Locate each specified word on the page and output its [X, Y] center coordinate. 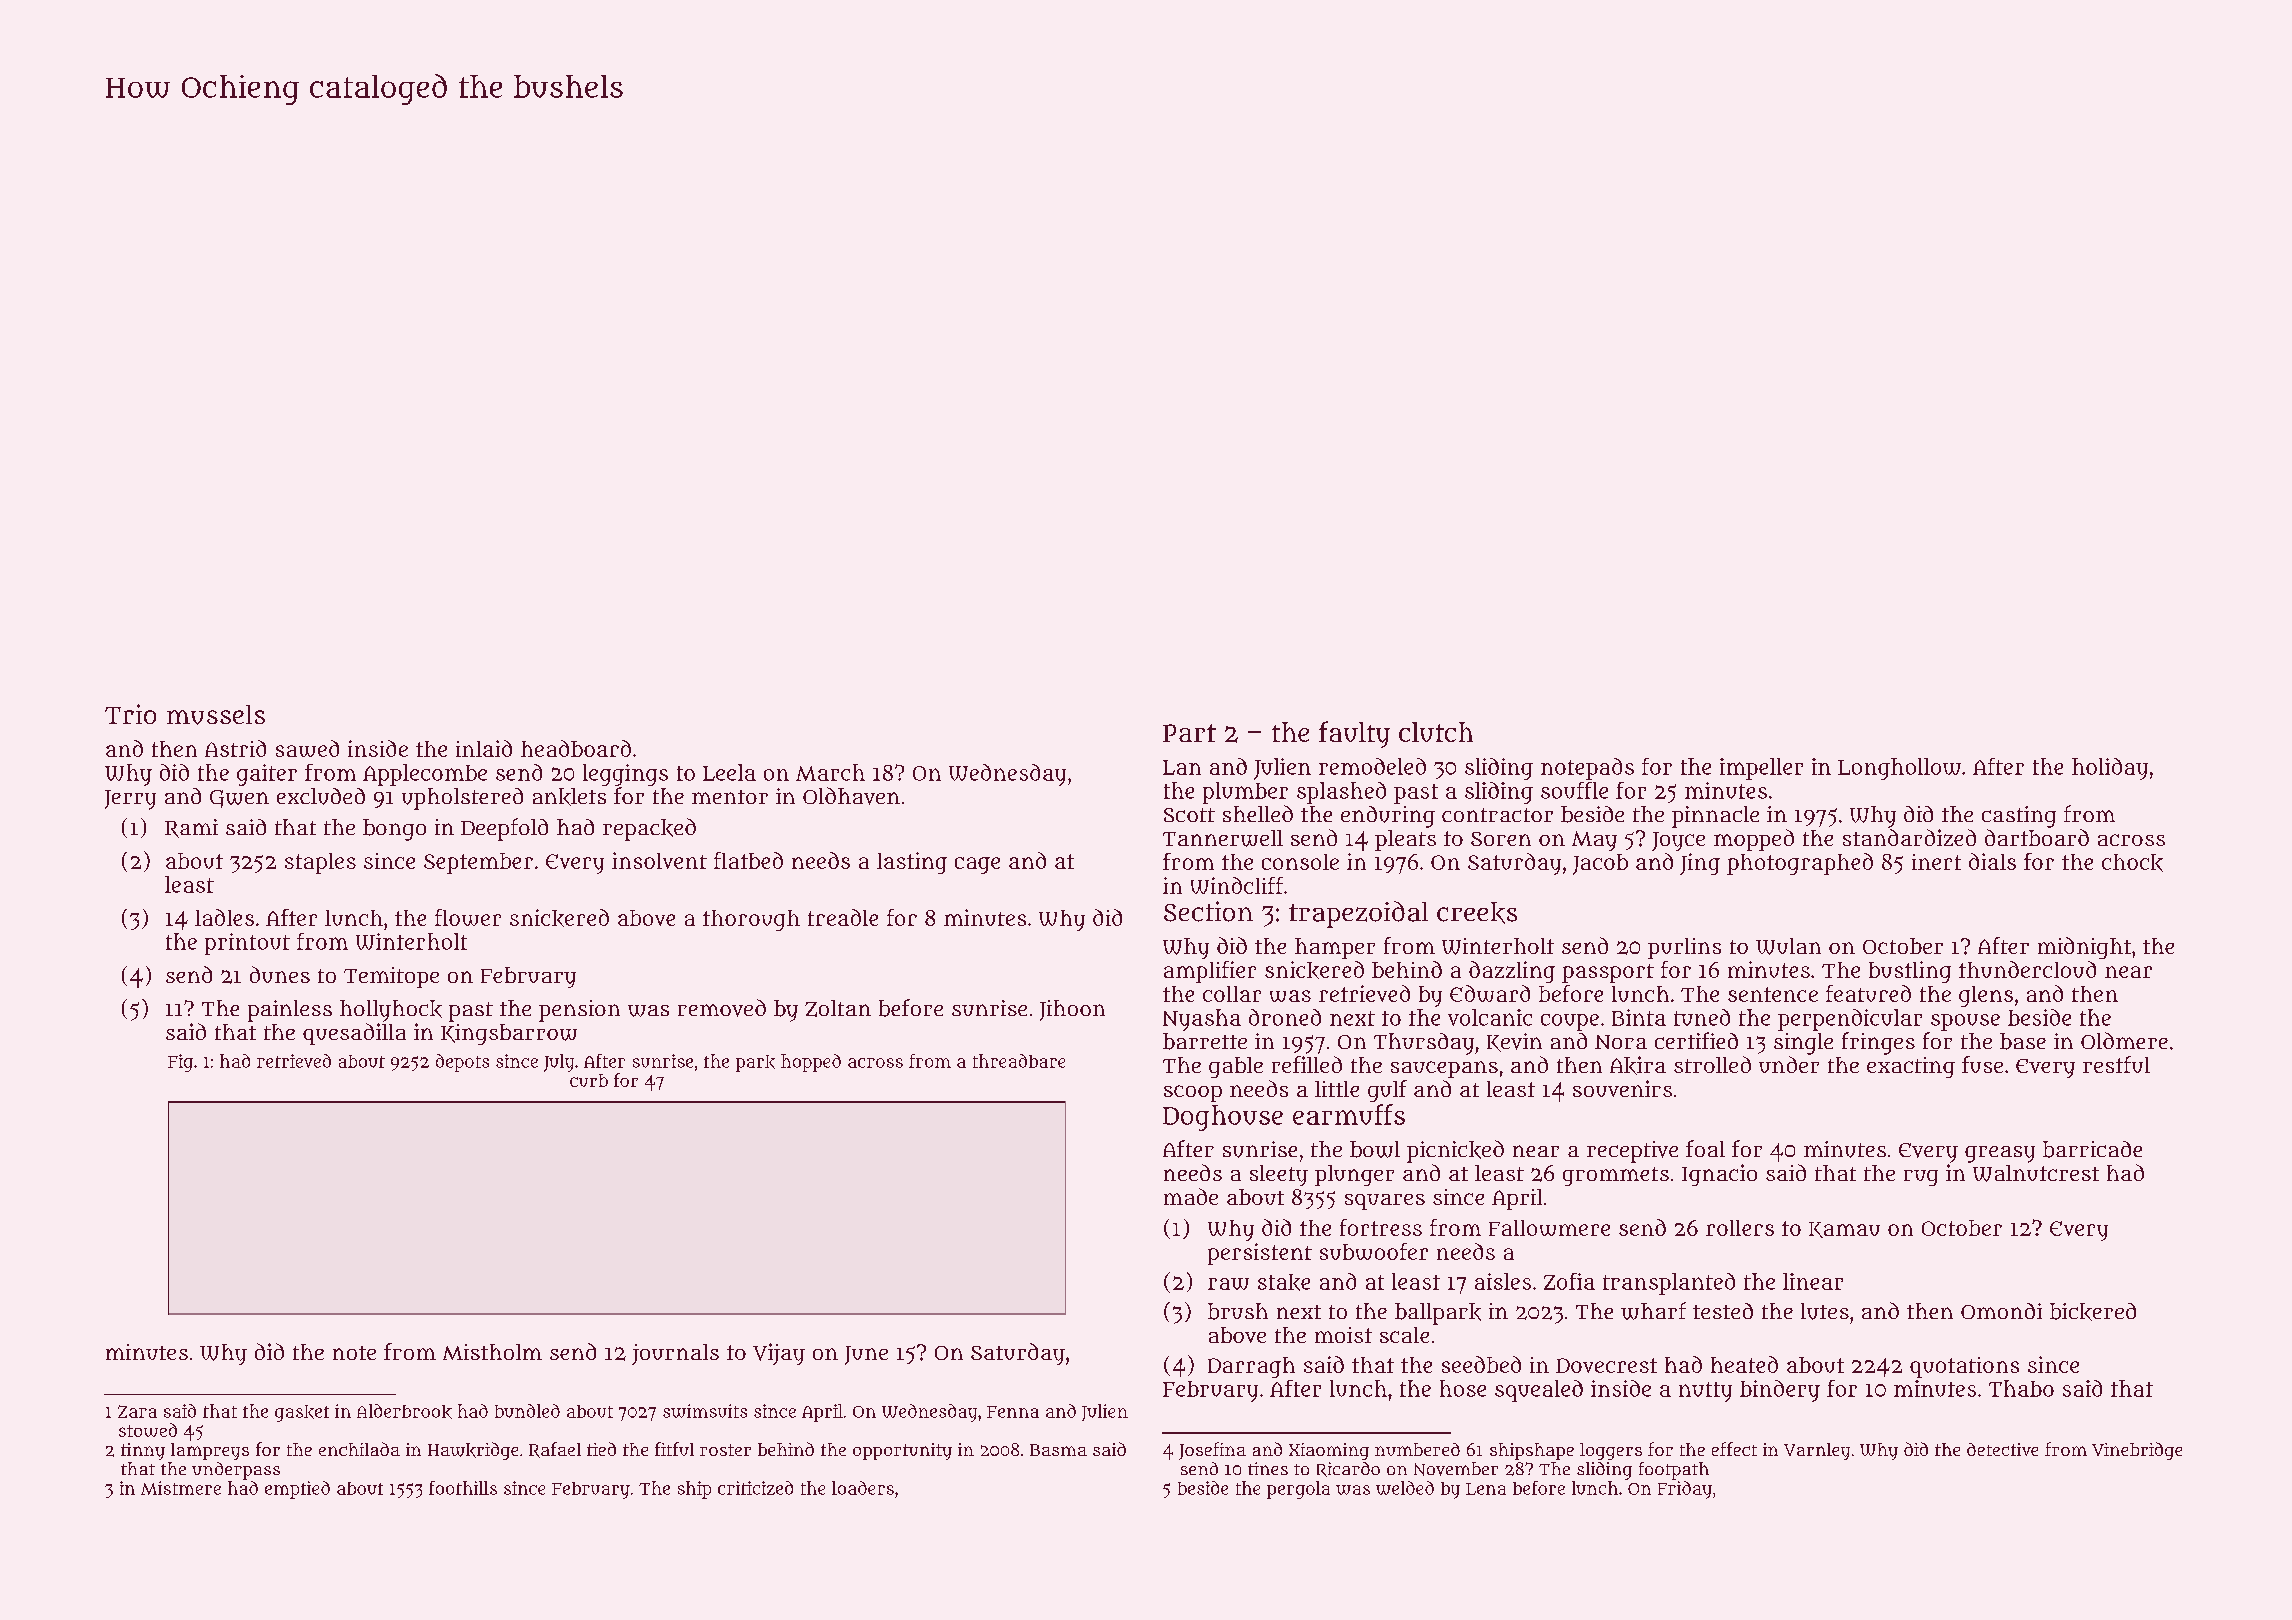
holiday [2110, 769]
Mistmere [181, 1488]
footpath [1674, 1471]
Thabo [2021, 1388]
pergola [1298, 1490]
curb [589, 1080]
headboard [576, 748]
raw [1228, 1284]
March [830, 772]
